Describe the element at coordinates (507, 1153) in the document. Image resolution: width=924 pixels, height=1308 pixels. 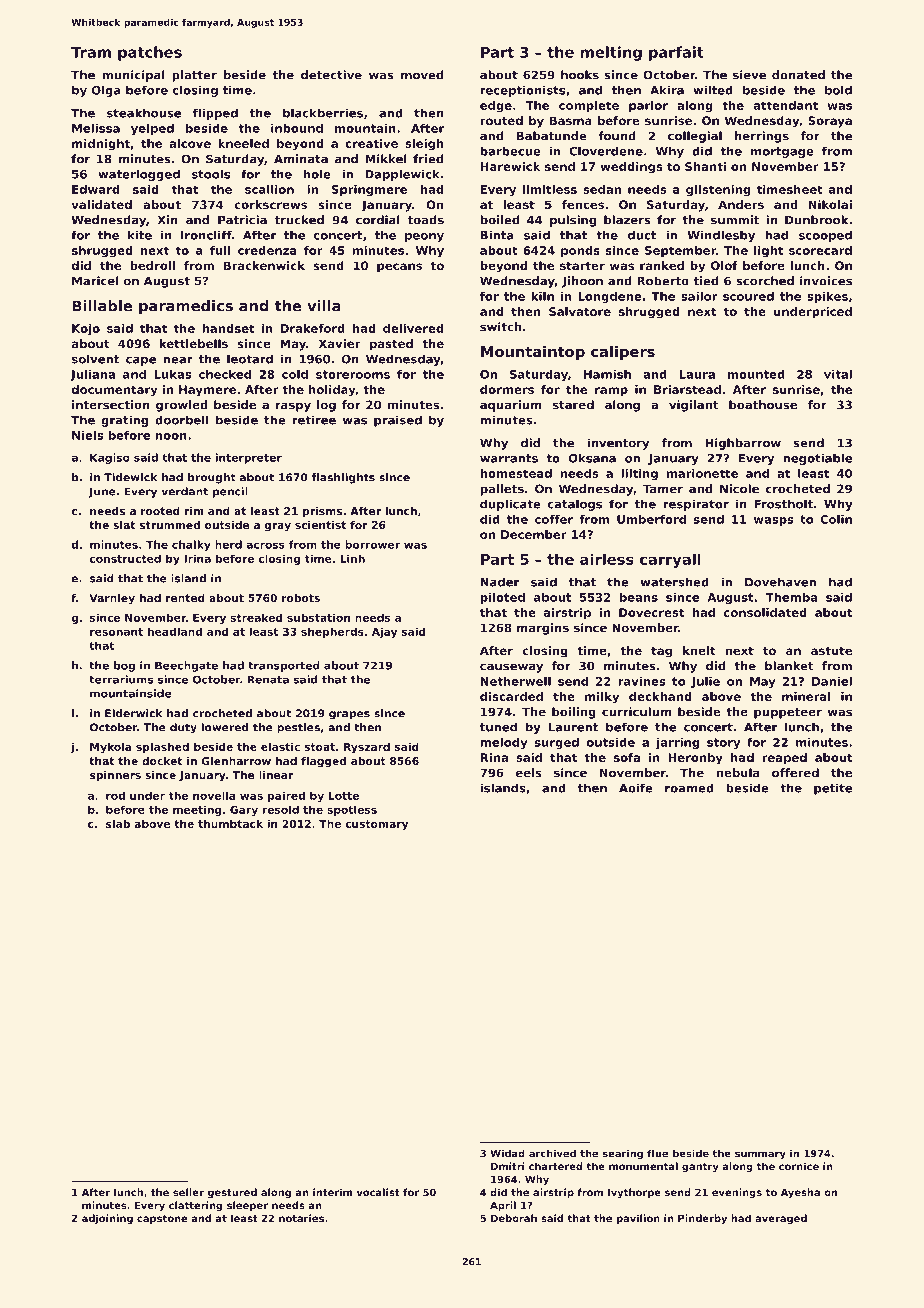
I see `Widad` at that location.
